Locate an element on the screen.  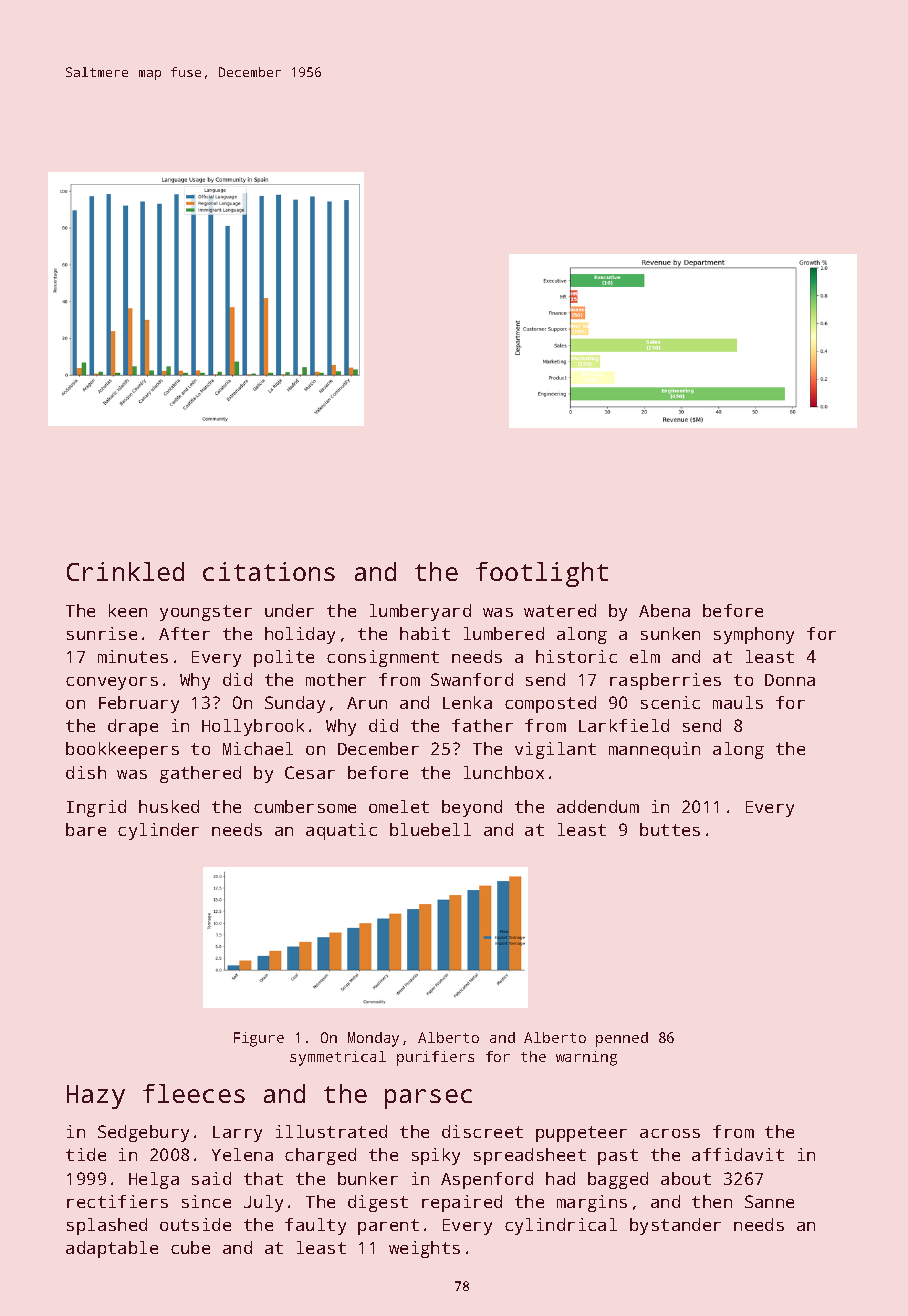
fleeces is located at coordinates (194, 1093).
